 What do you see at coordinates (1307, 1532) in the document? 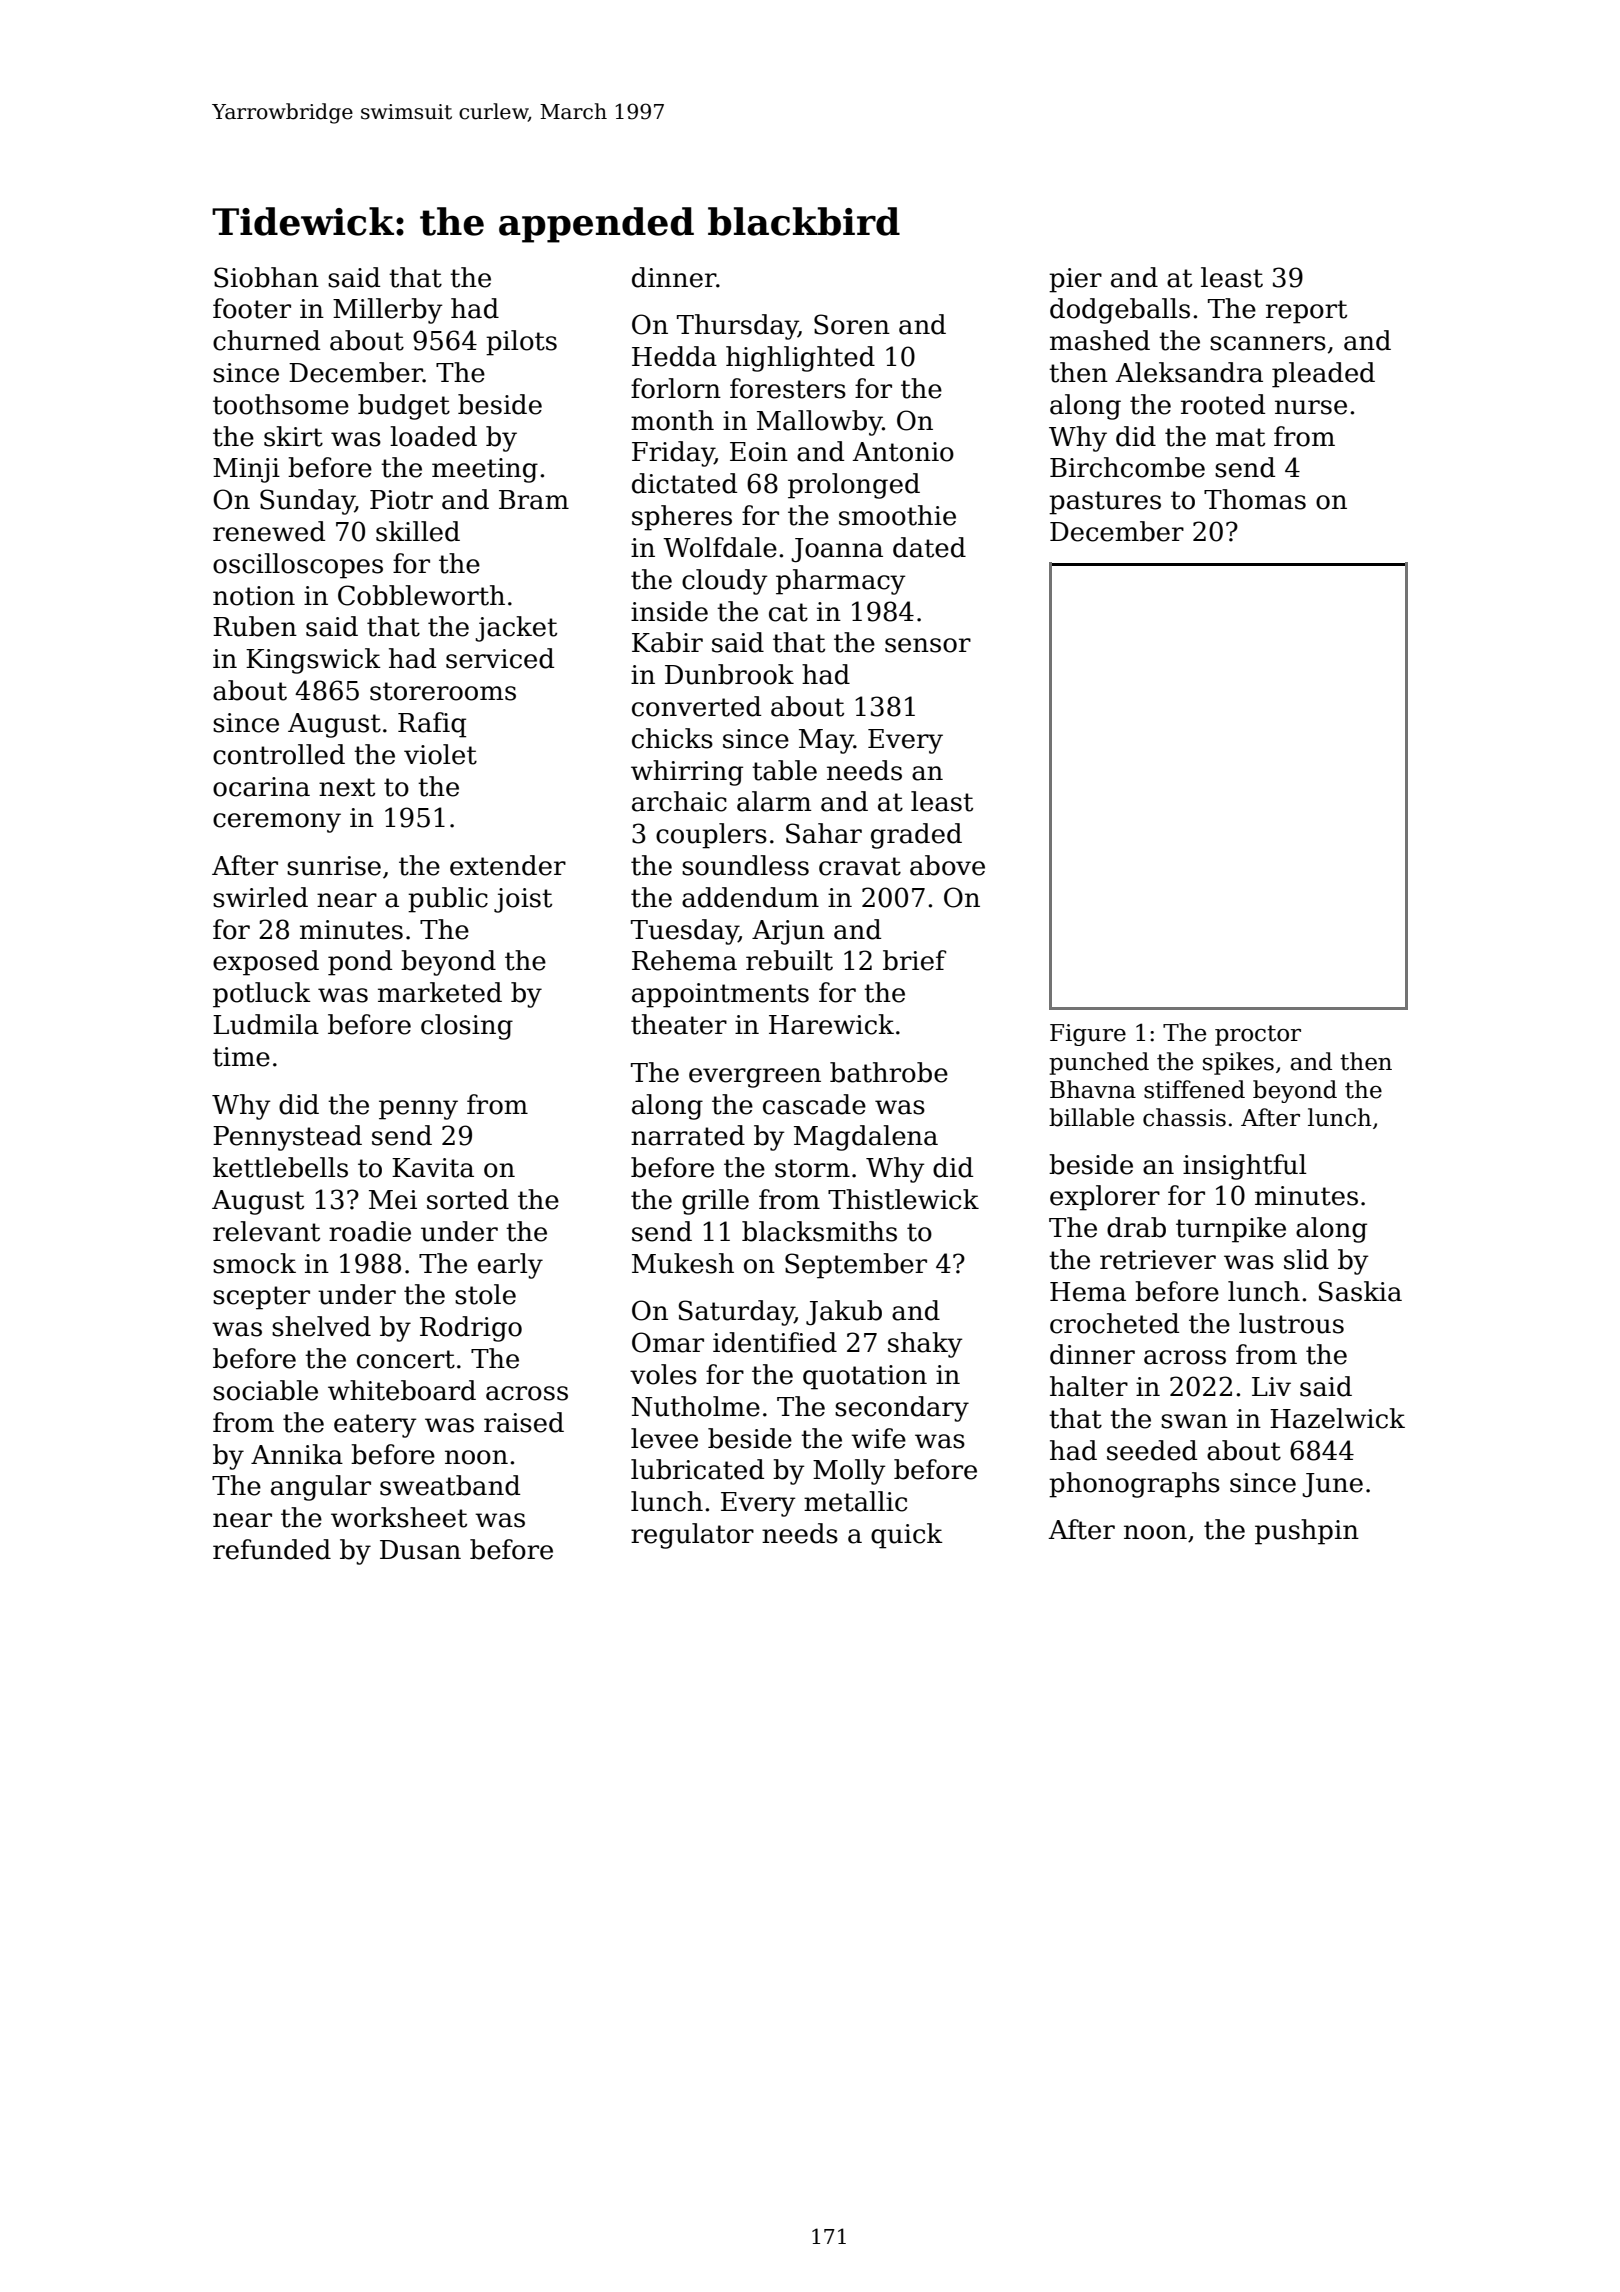
I see `pushpin` at bounding box center [1307, 1532].
